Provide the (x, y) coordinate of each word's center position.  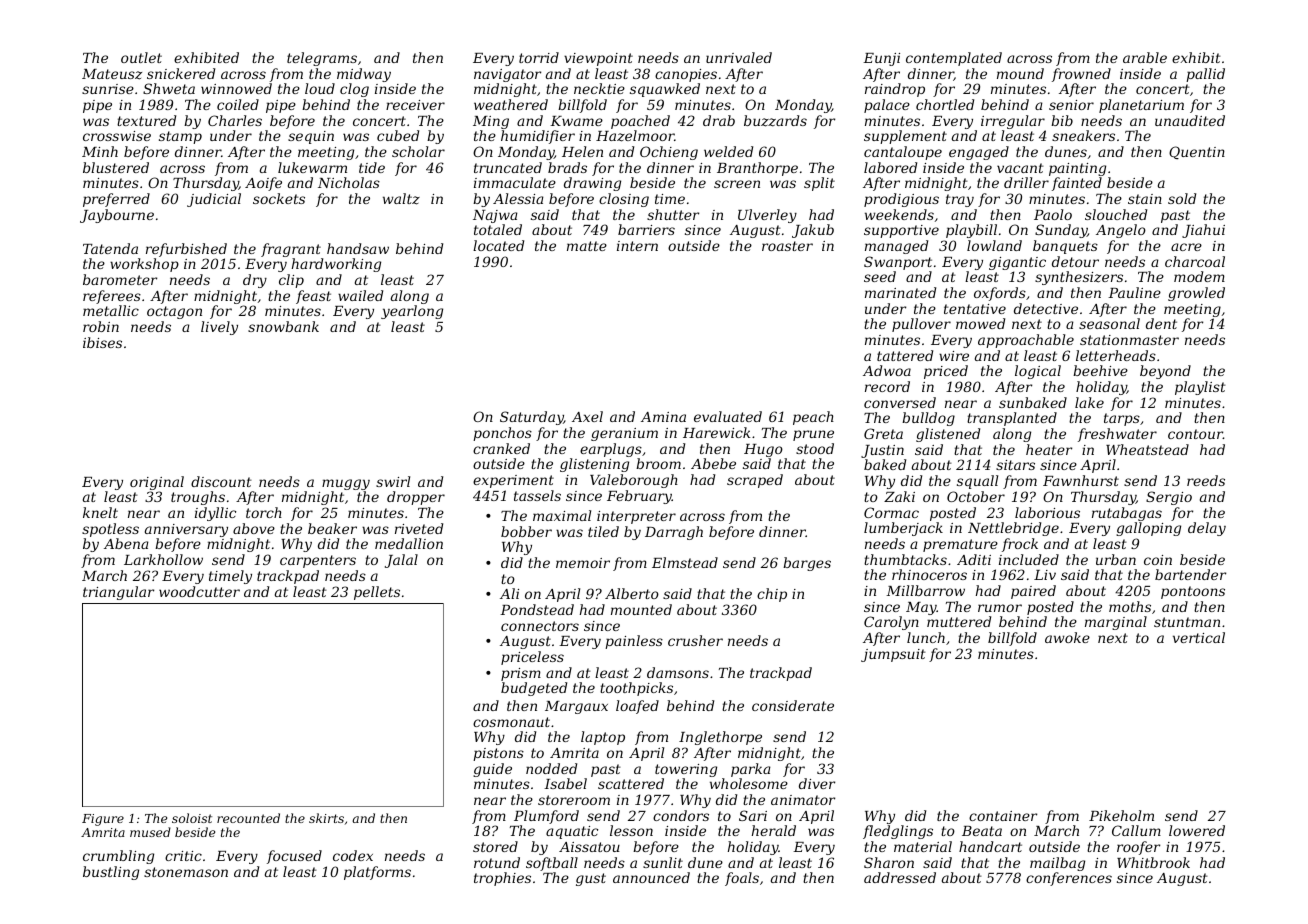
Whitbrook (1153, 862)
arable (1145, 57)
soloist (192, 818)
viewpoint (598, 59)
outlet (141, 57)
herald (774, 830)
